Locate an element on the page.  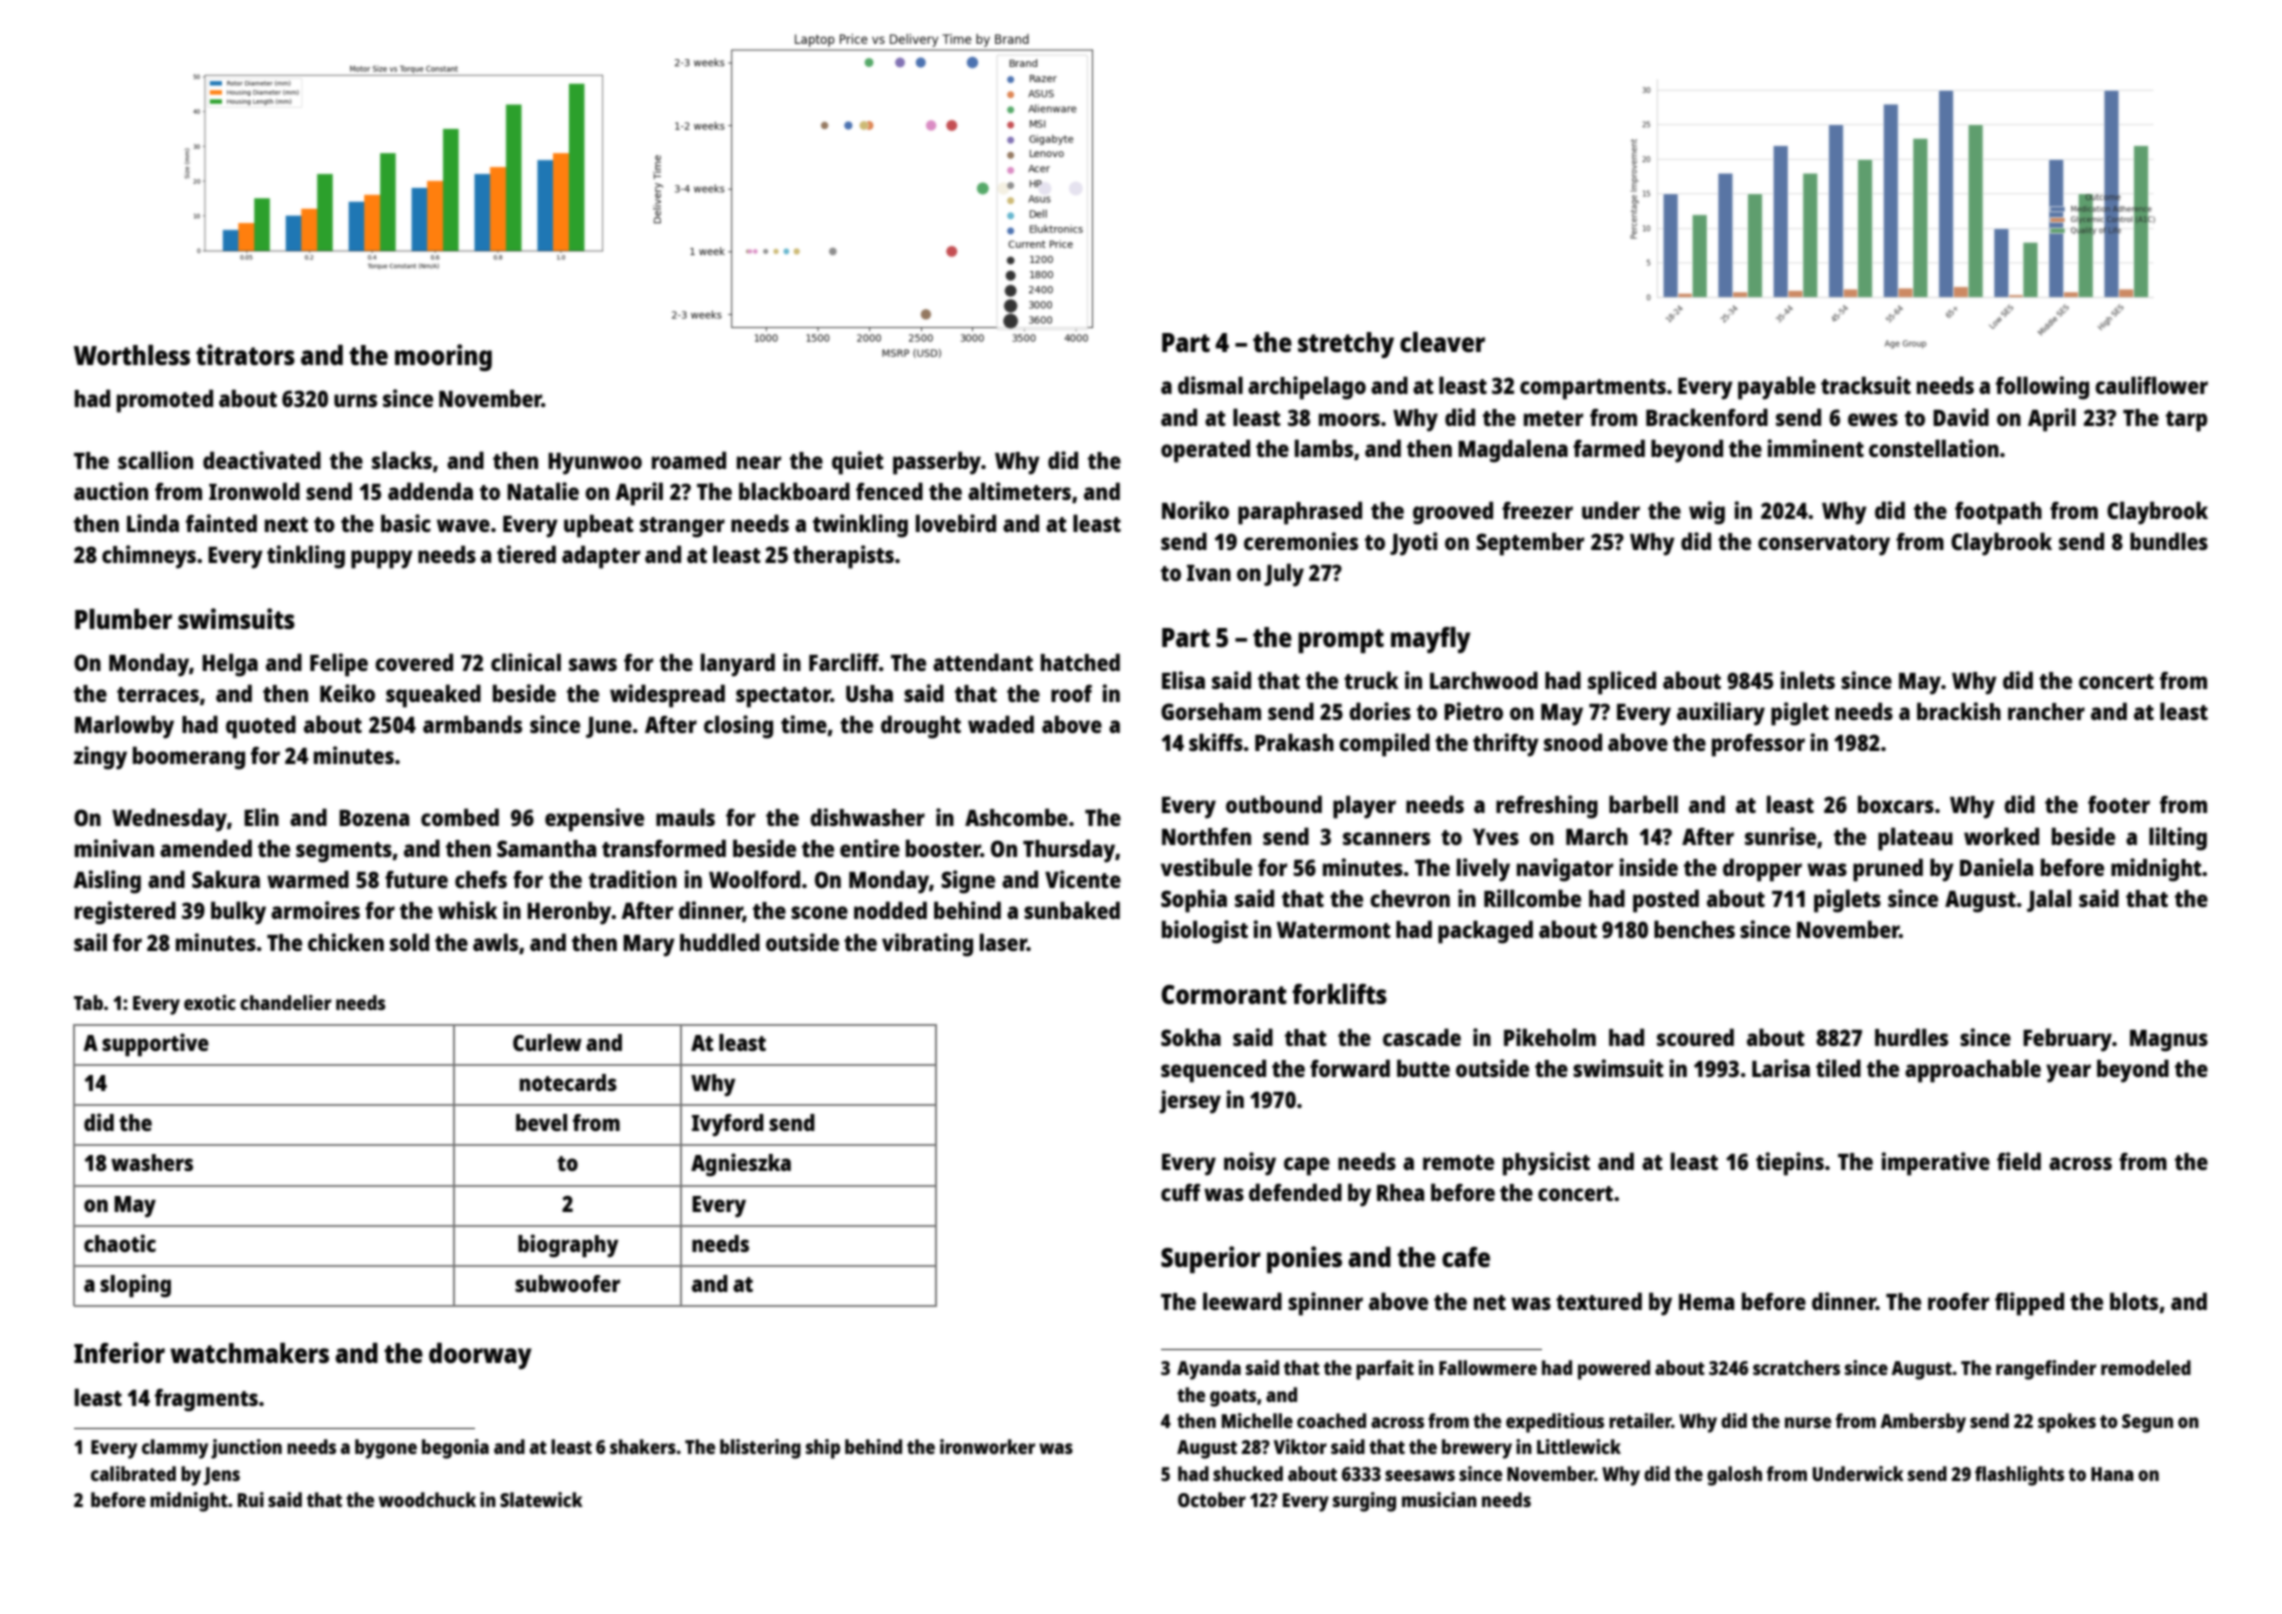
biography is located at coordinates (568, 1246).
